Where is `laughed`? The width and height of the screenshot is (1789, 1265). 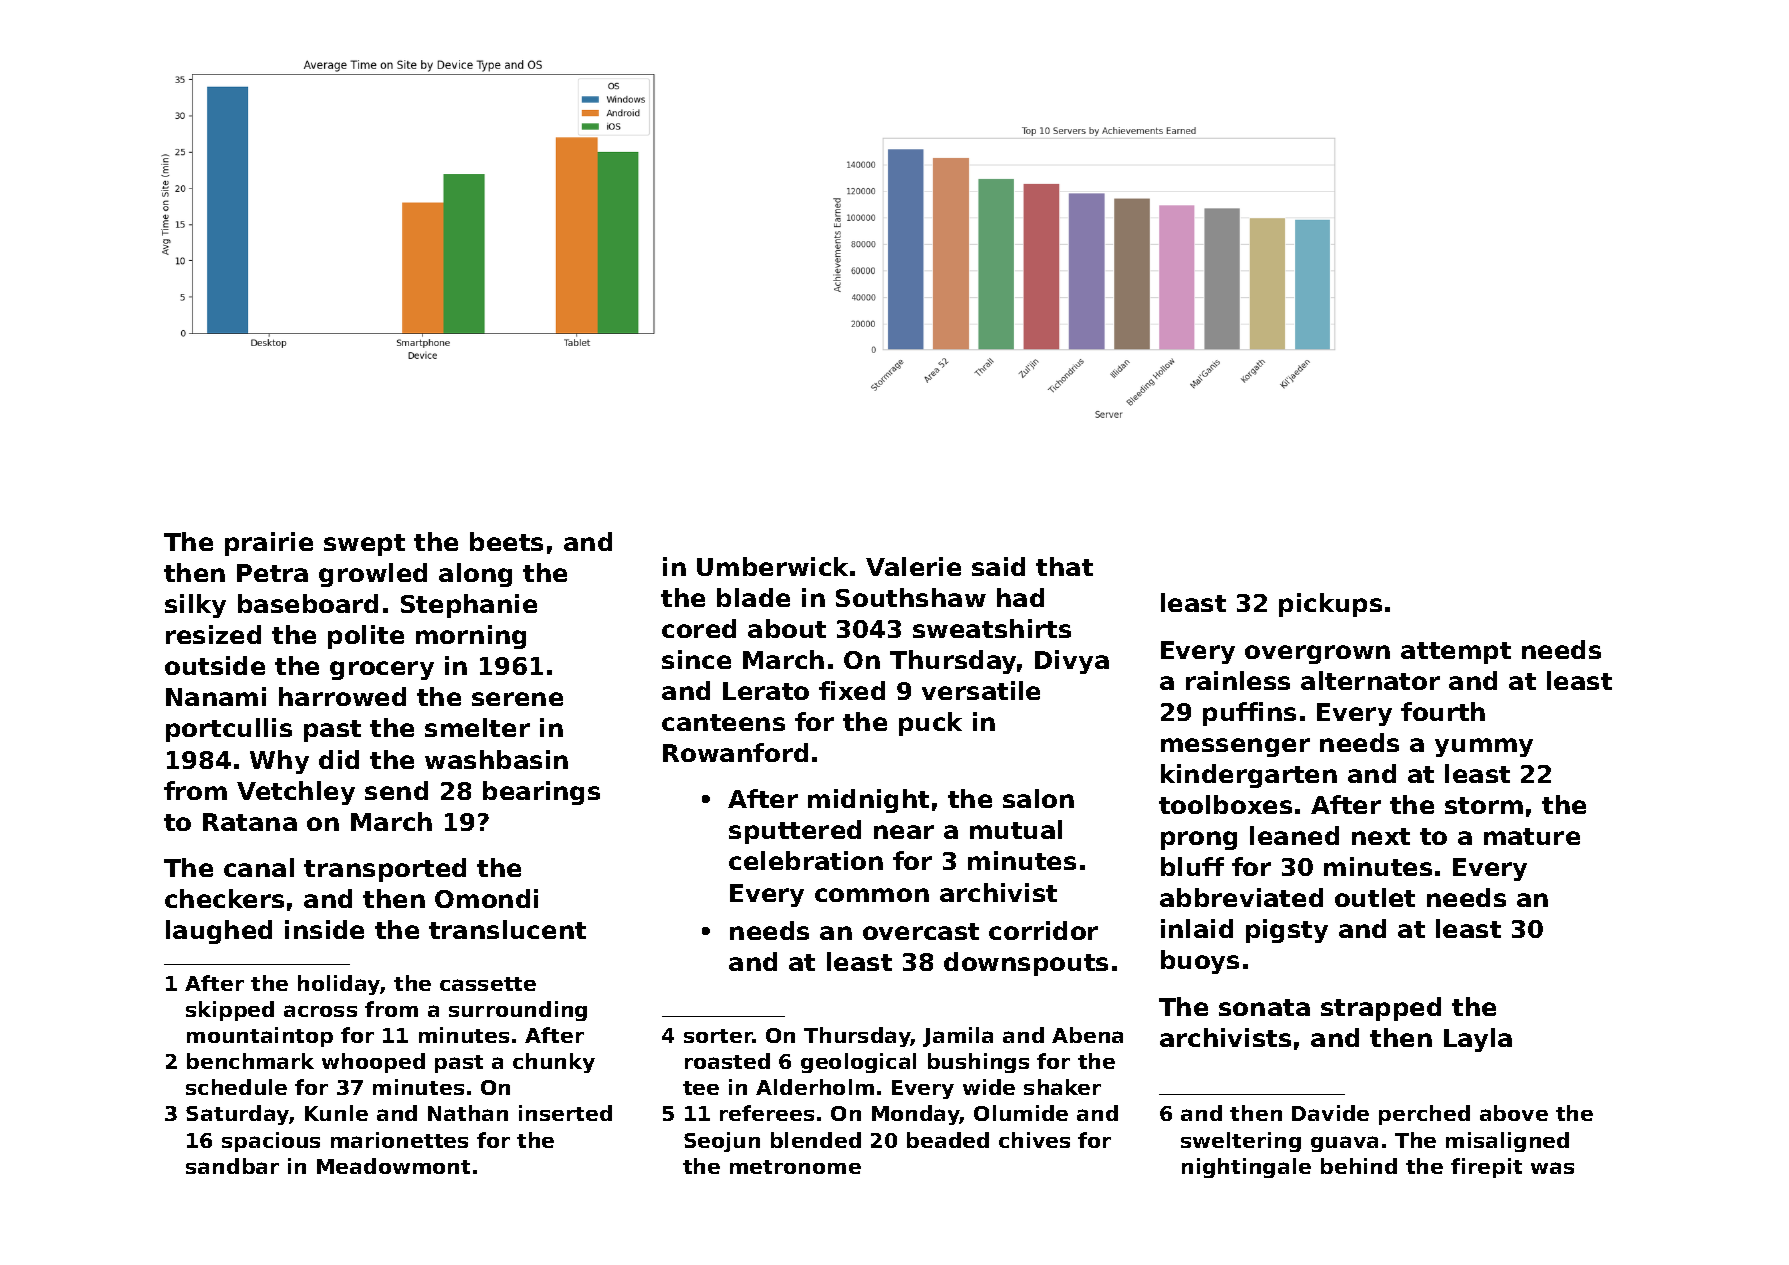
laughed is located at coordinates (219, 932).
